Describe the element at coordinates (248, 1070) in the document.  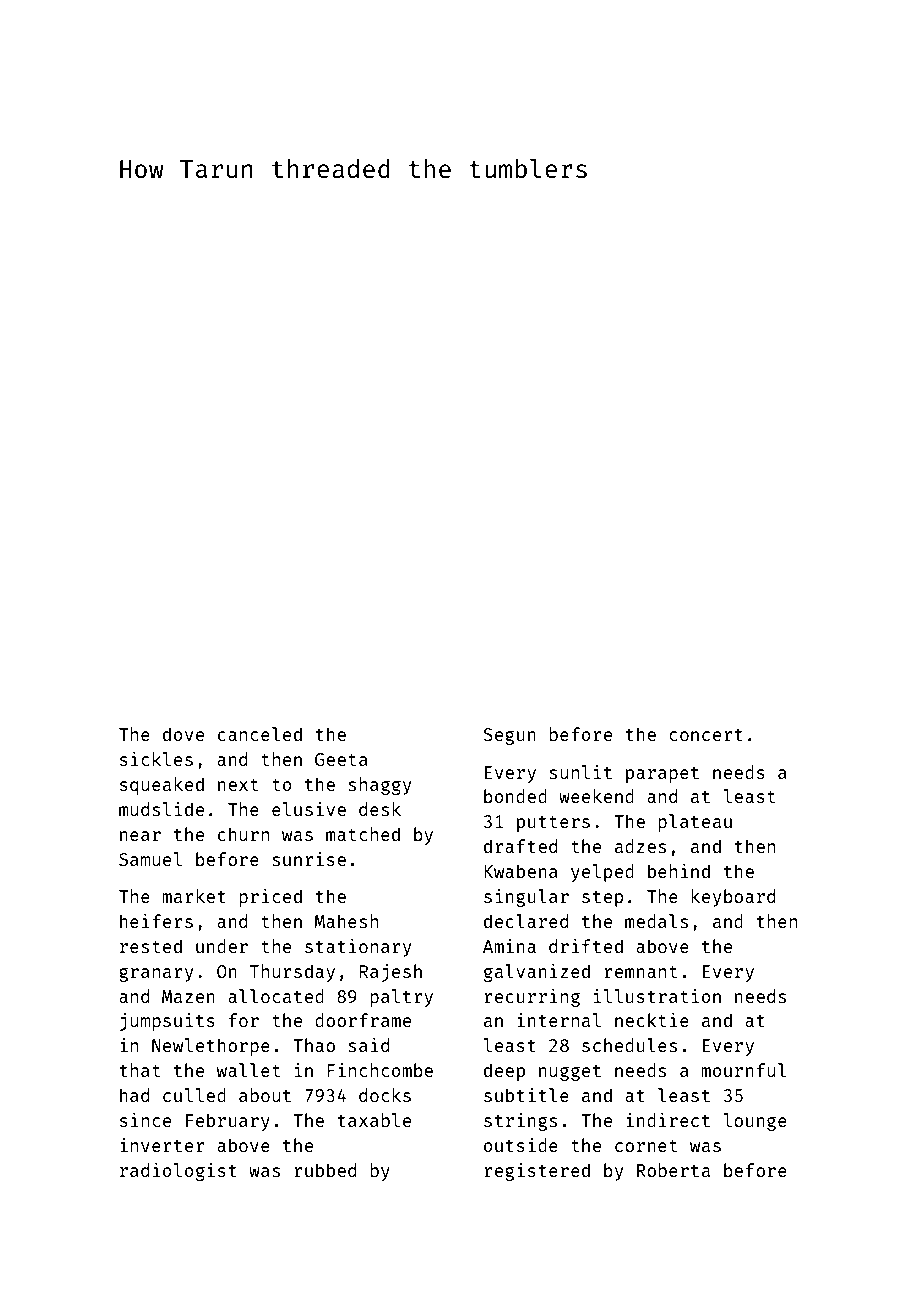
I see `wallet` at that location.
